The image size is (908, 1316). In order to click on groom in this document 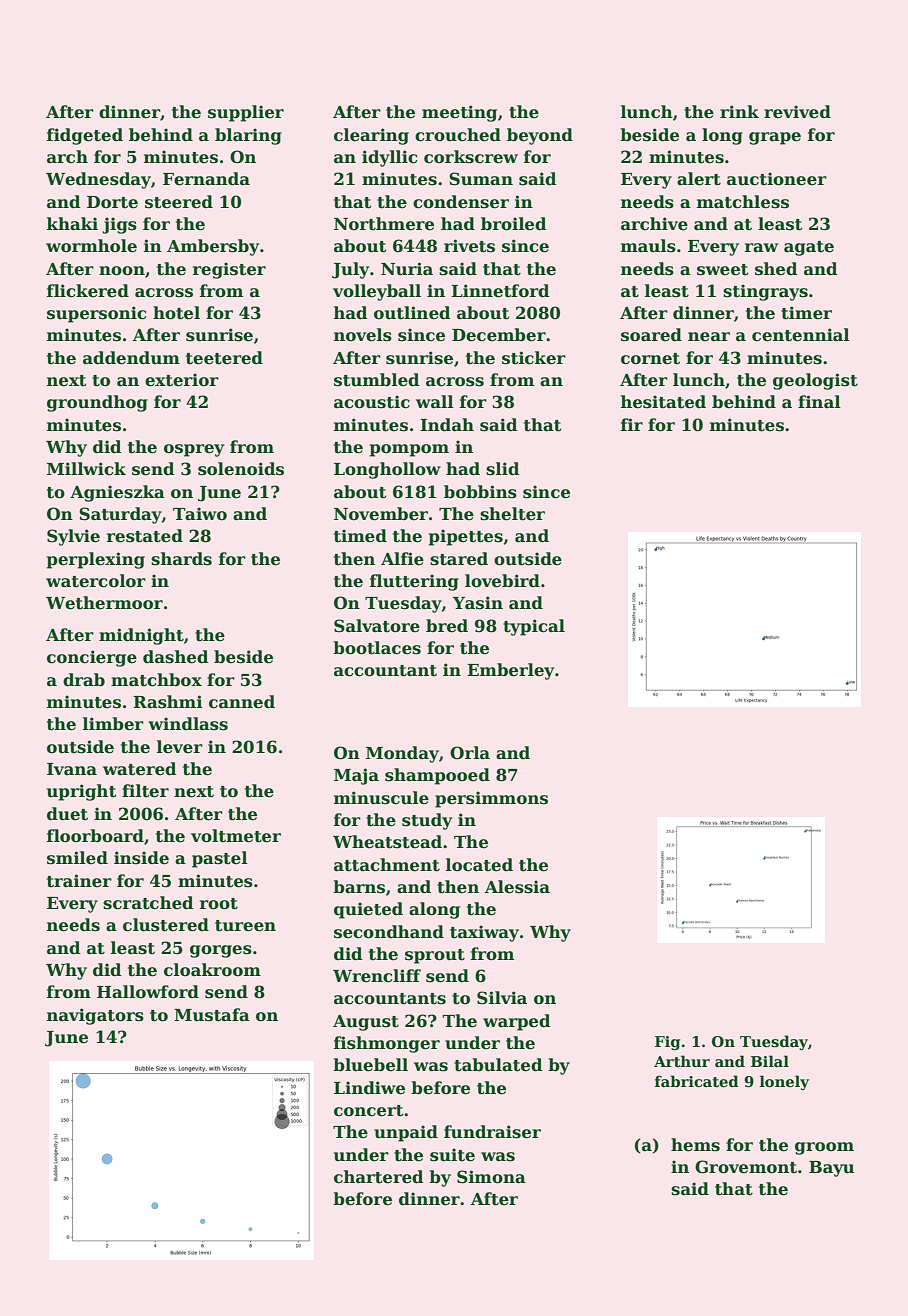, I will do `click(824, 1148)`.
